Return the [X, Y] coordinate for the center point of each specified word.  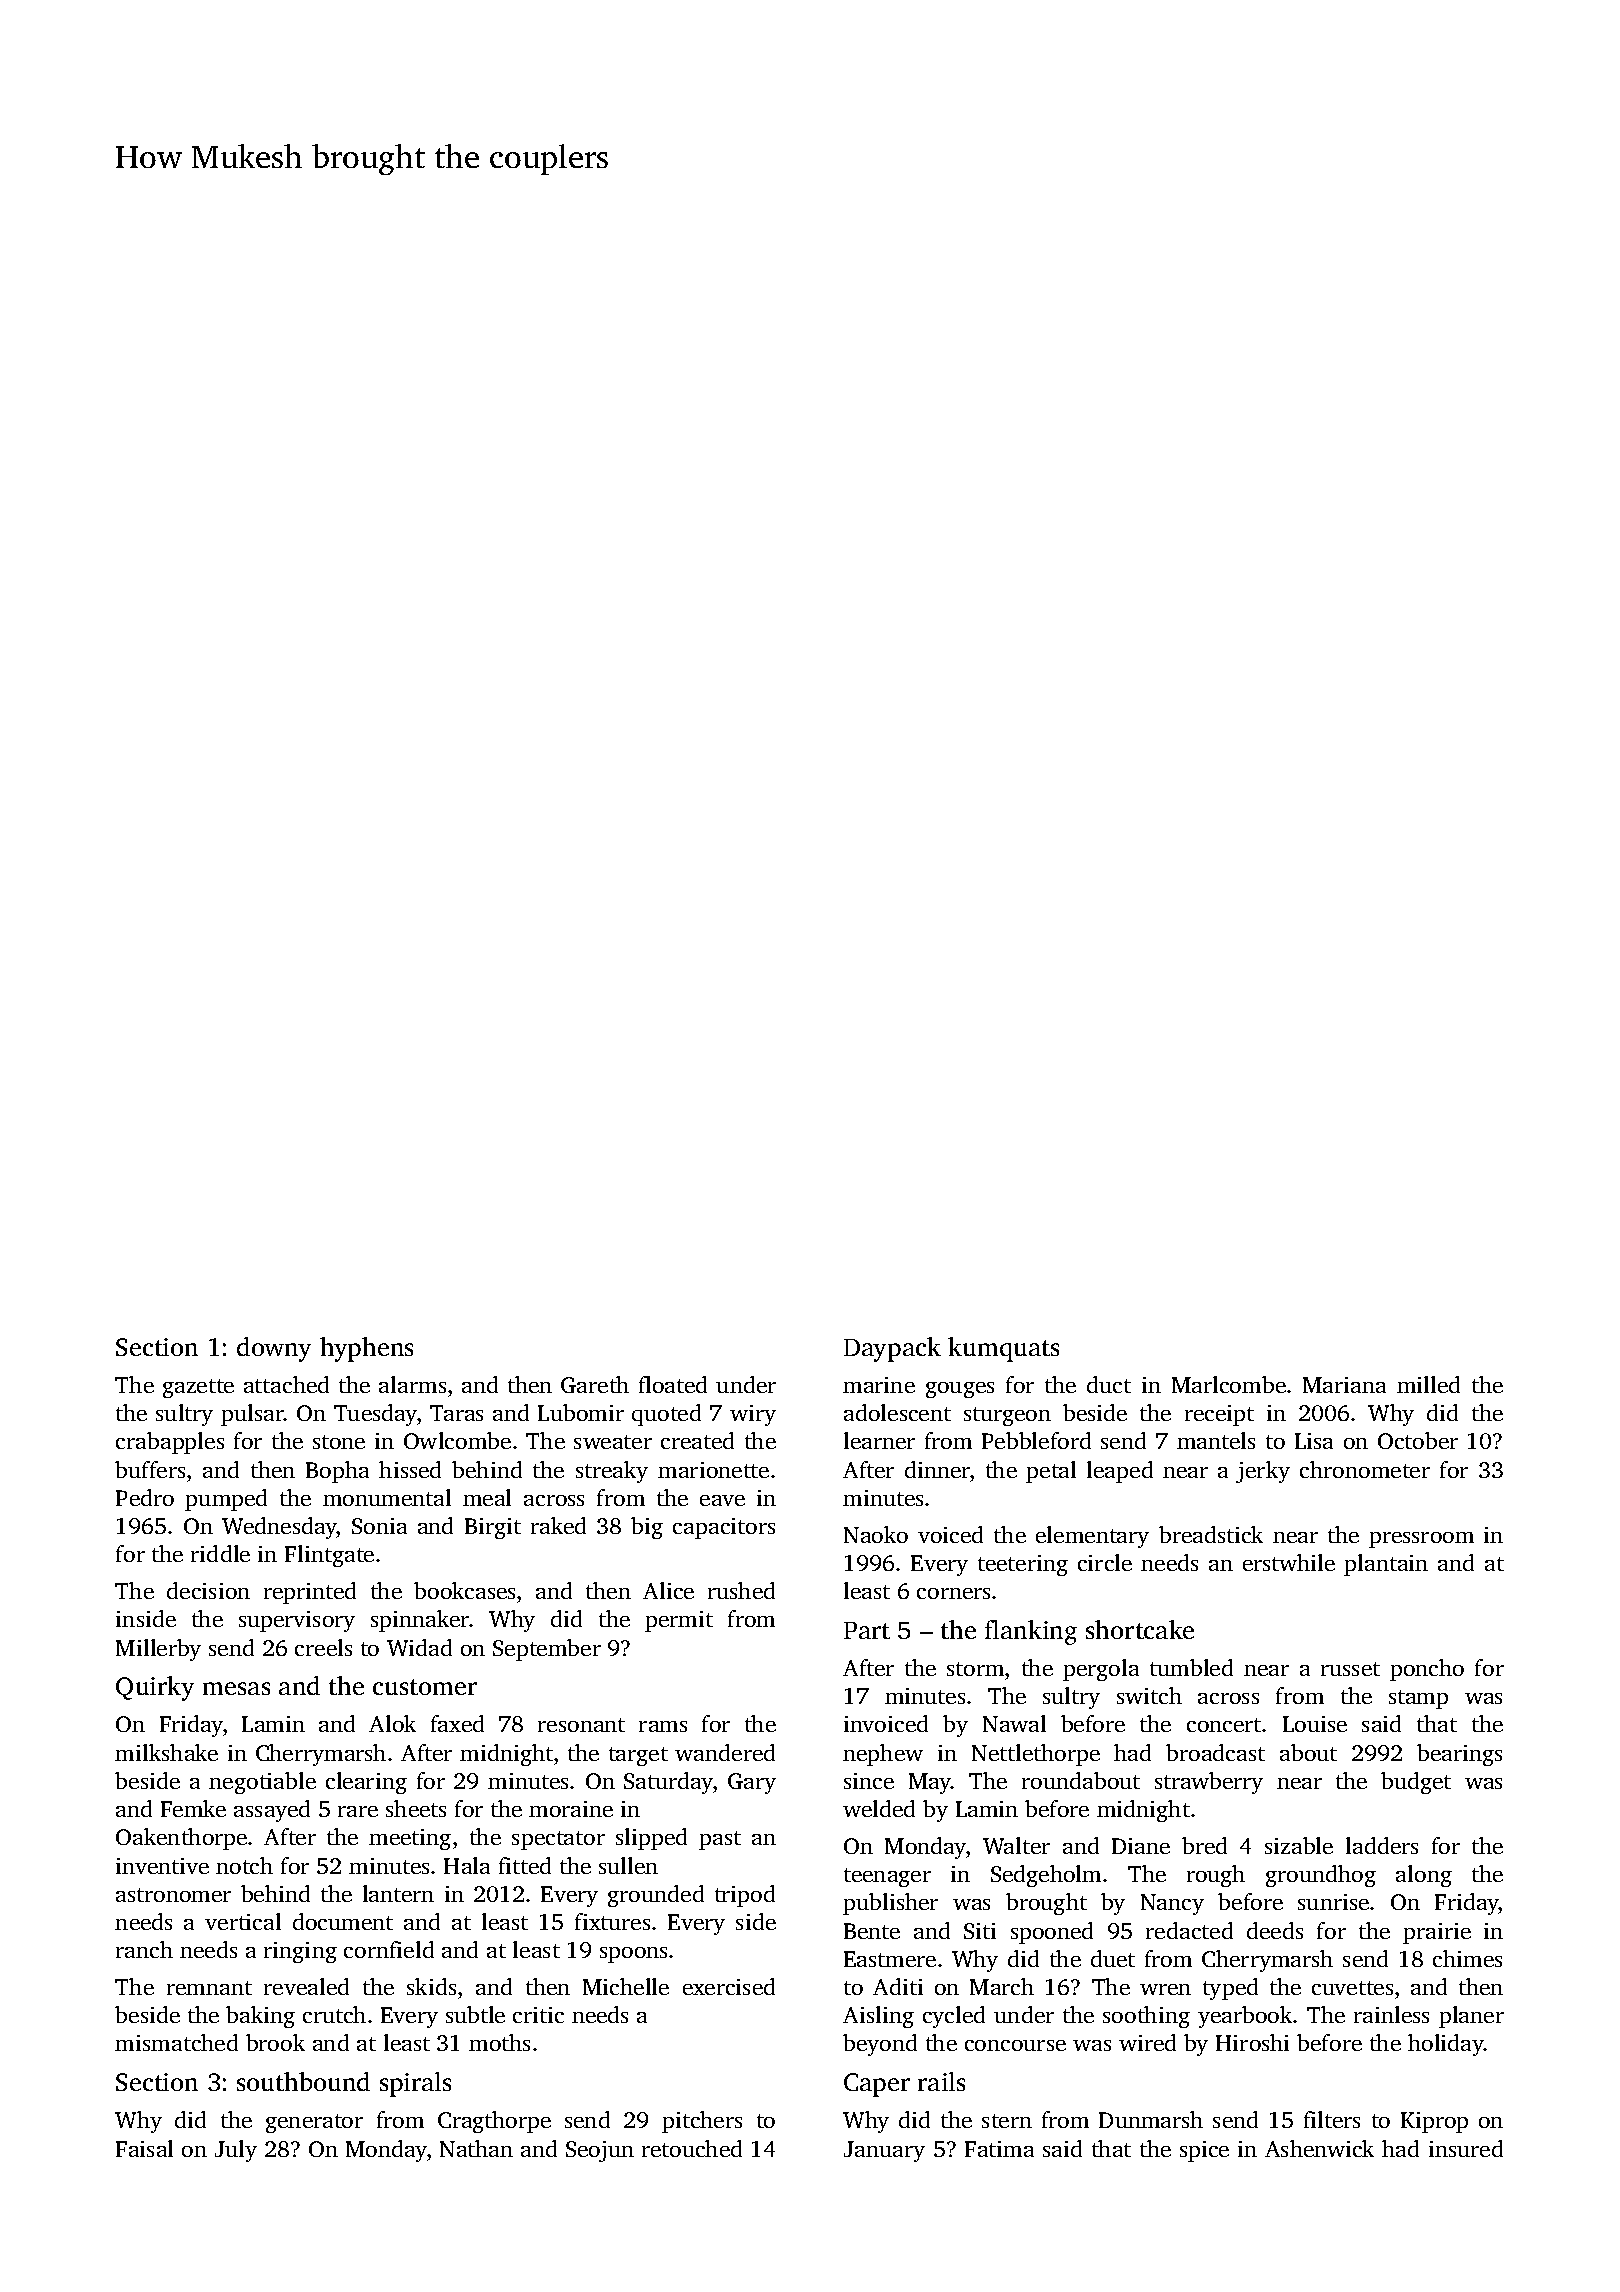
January [884, 2151]
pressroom [1421, 1540]
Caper [877, 2085]
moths [499, 2042]
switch [1149, 1695]
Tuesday [375, 1415]
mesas [236, 1688]
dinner [937, 1469]
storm [975, 1669]
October [1418, 1440]
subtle [475, 2014]
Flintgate [329, 1556]
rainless [1391, 2014]
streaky [612, 1472]
